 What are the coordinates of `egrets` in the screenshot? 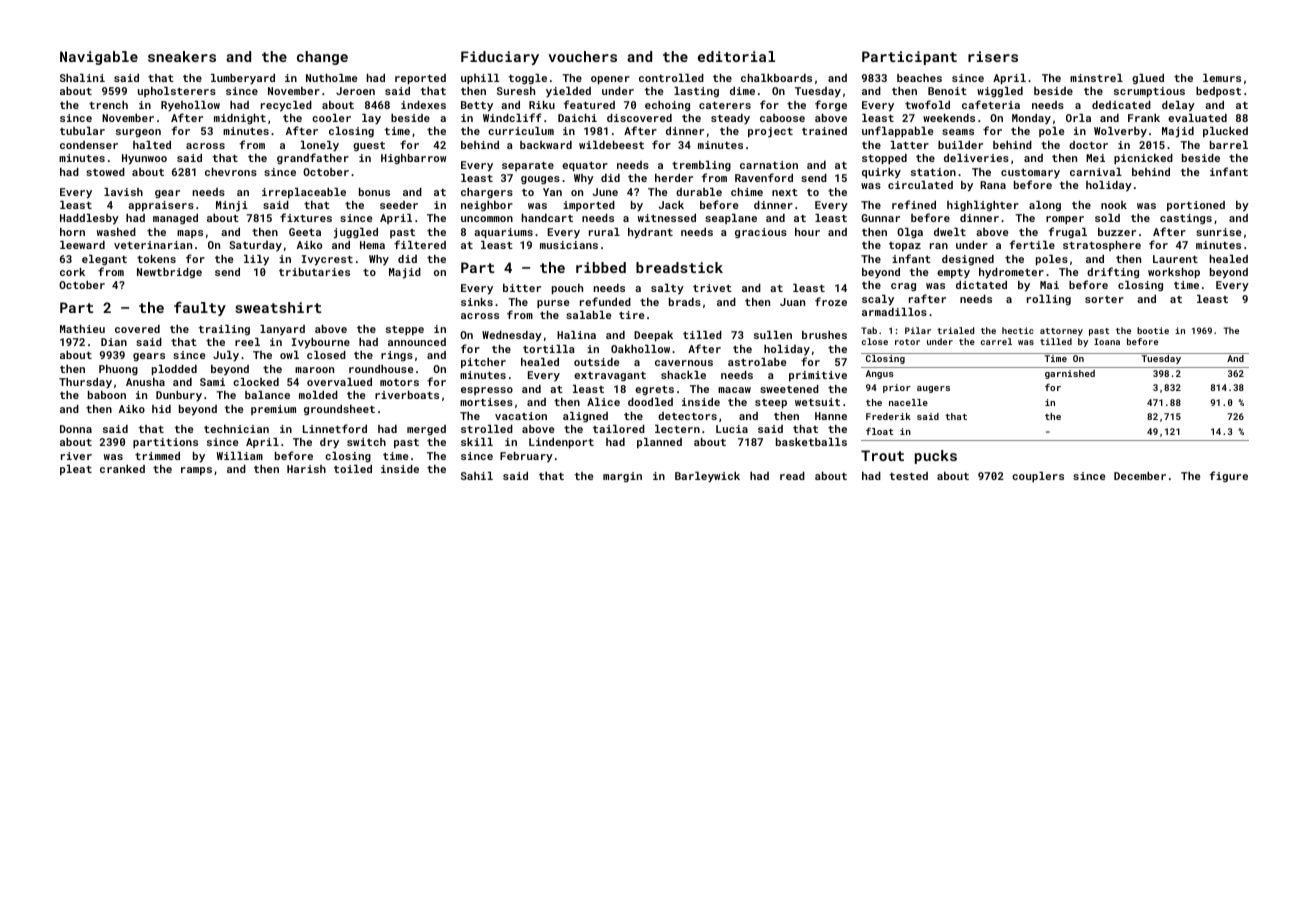 It's located at (654, 390).
